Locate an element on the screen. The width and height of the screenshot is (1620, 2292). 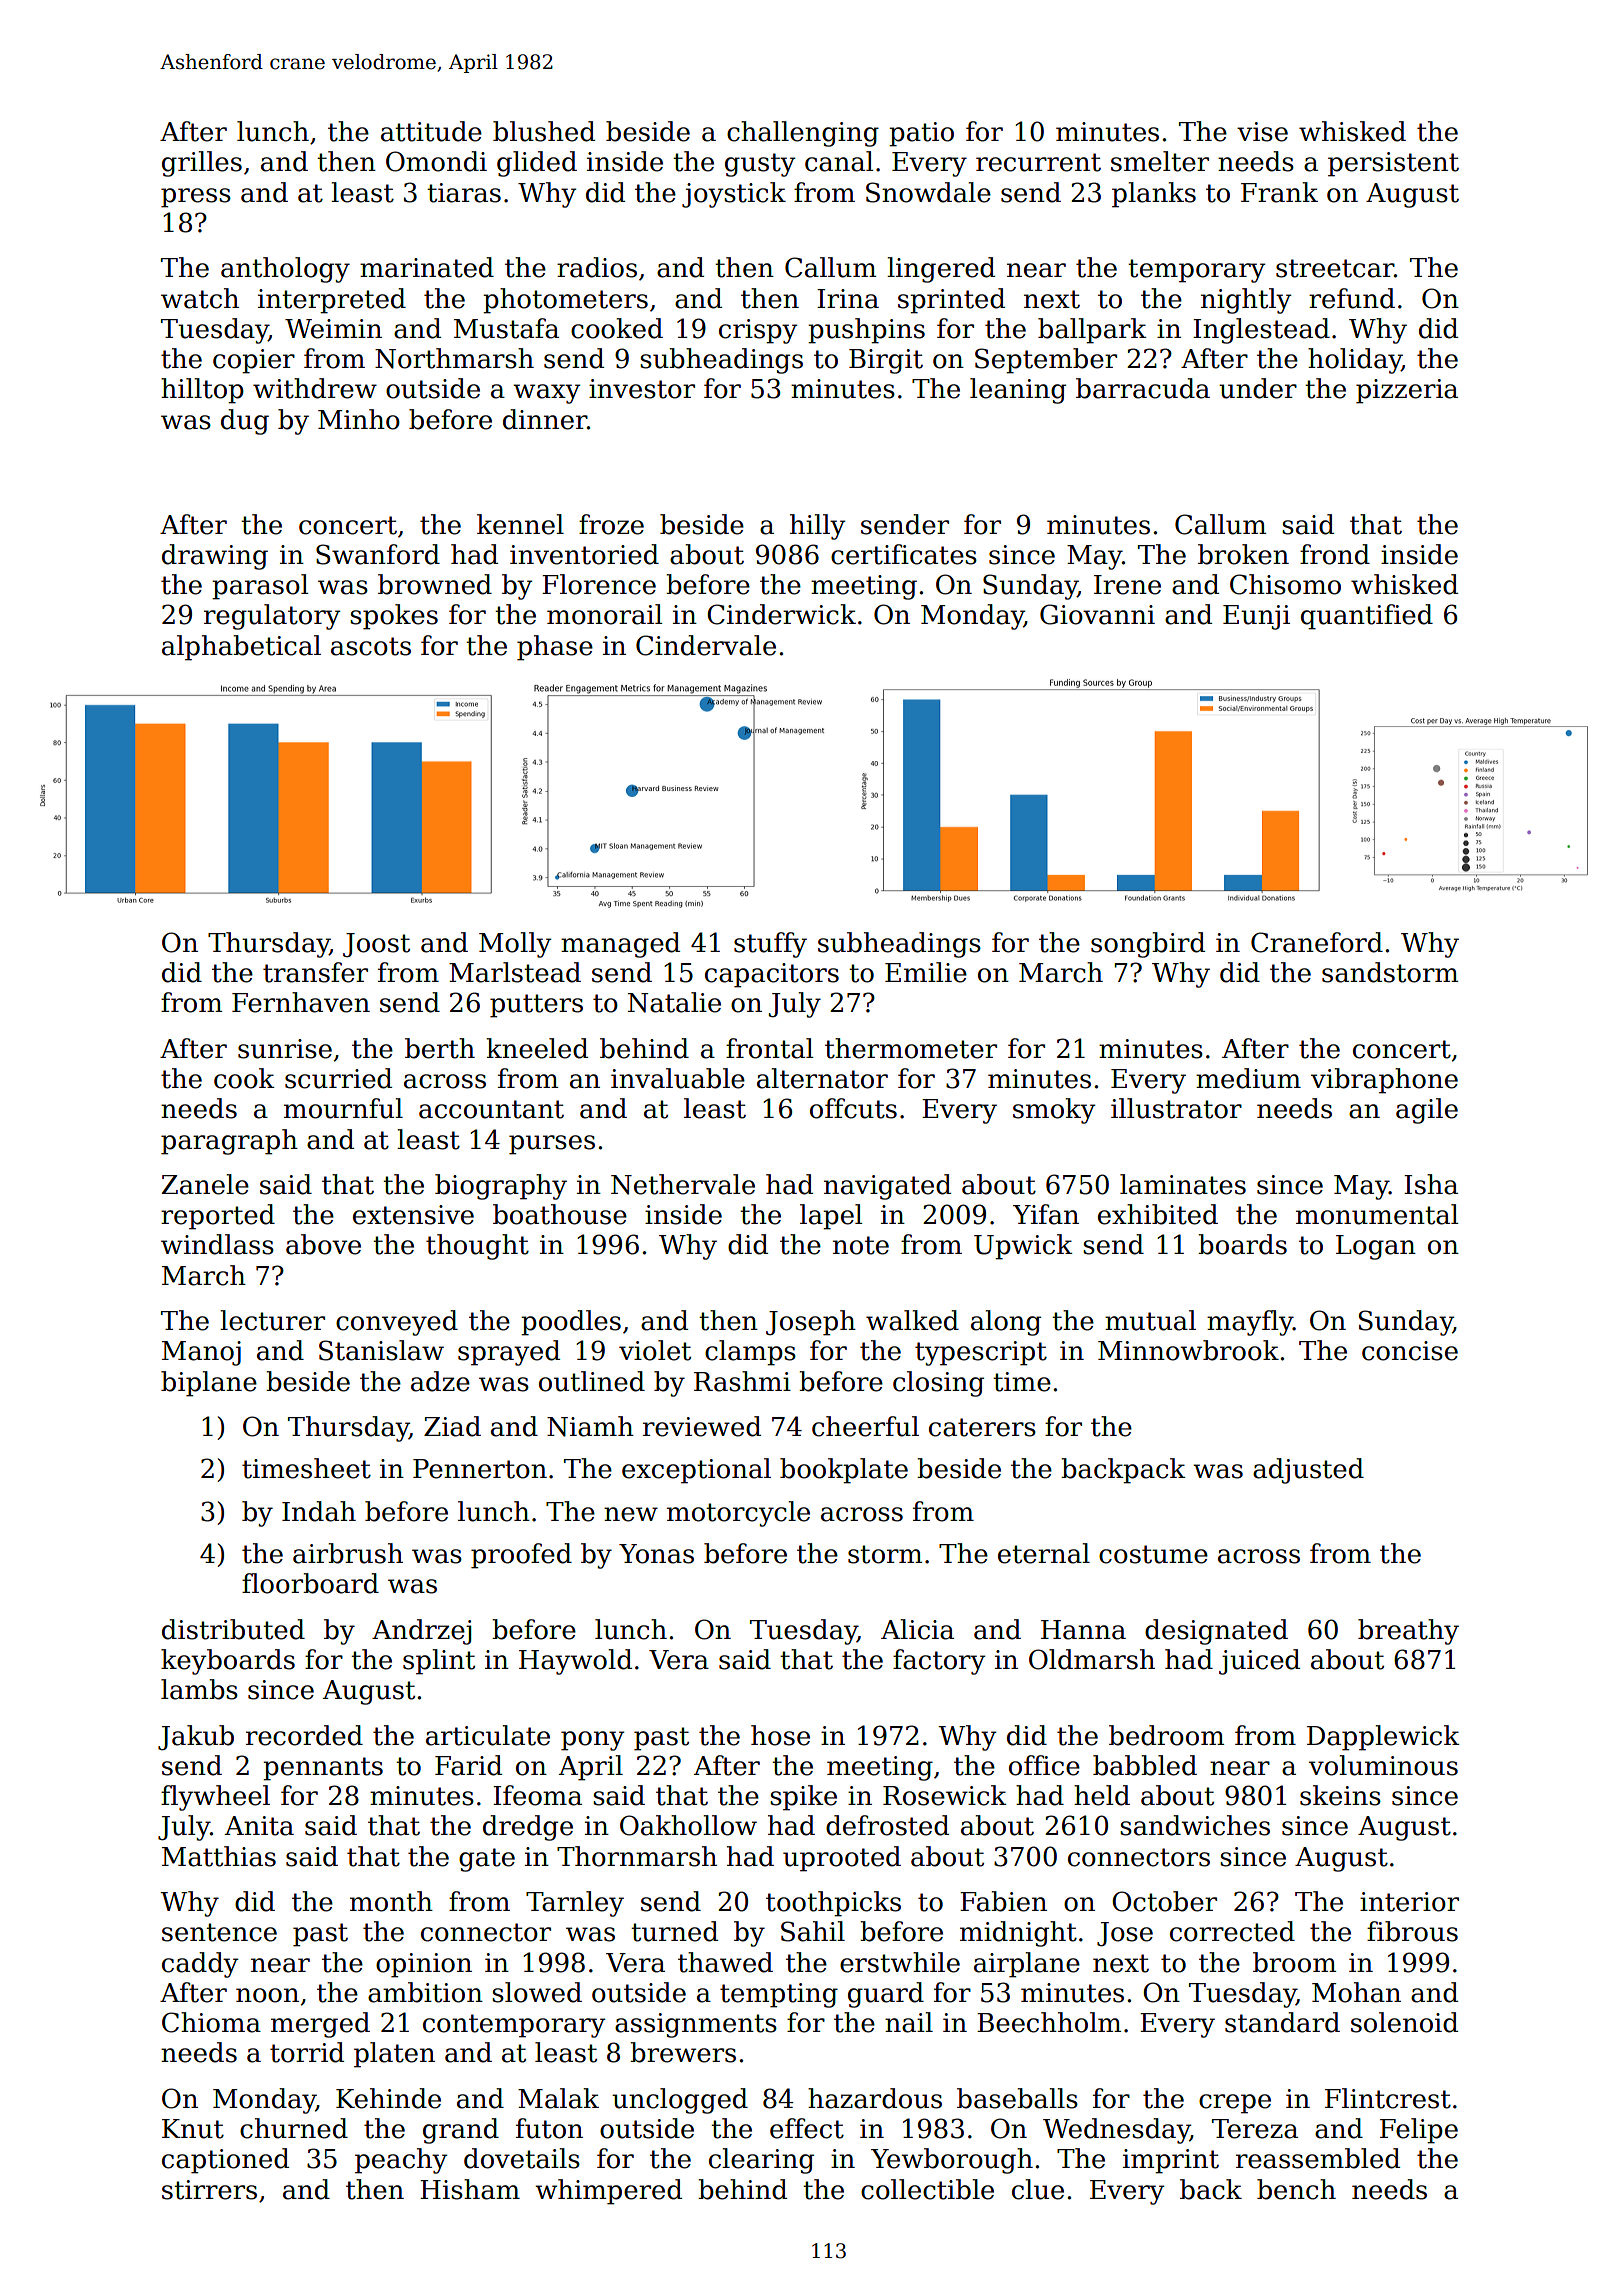
pizzeria is located at coordinates (1407, 391).
